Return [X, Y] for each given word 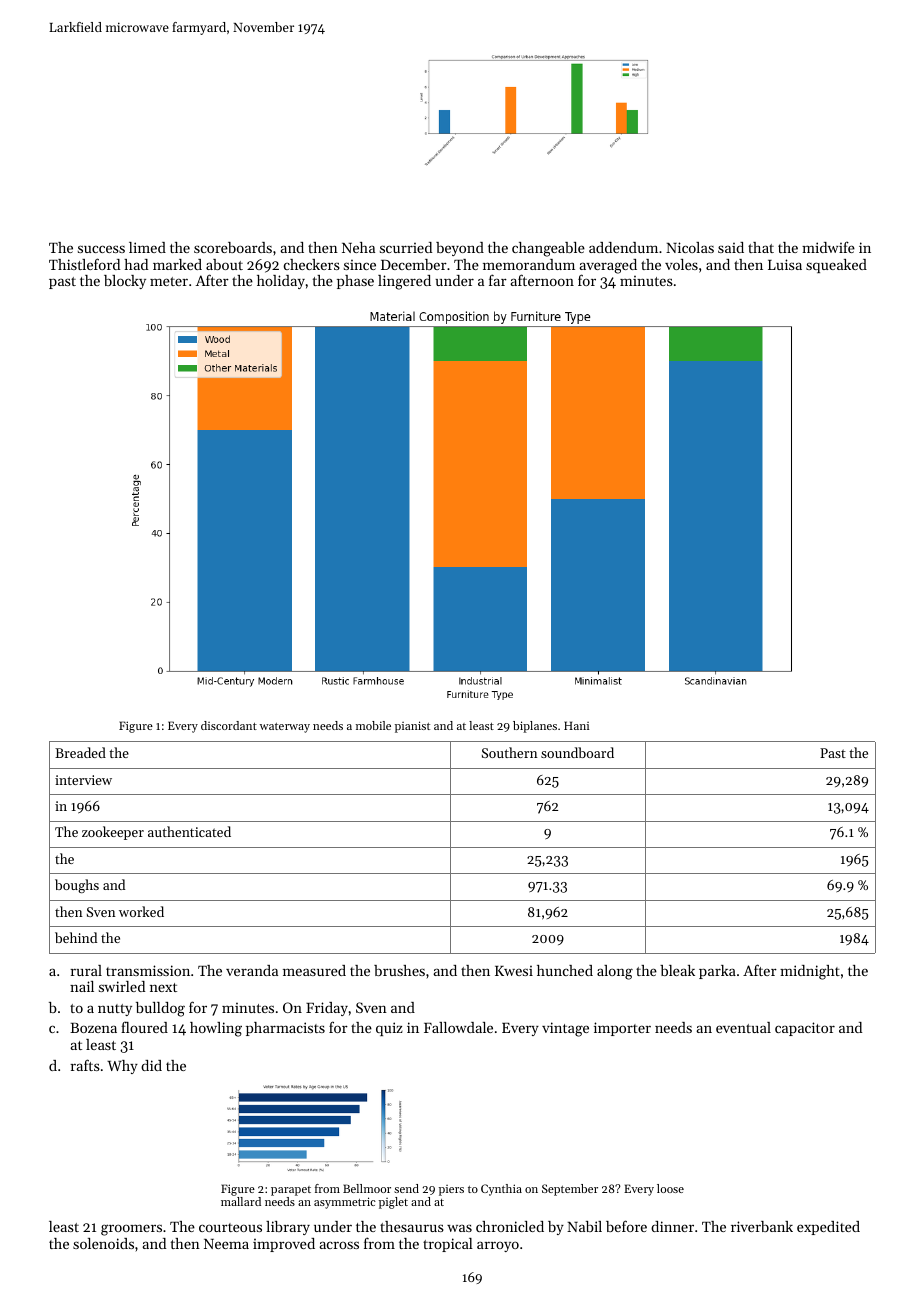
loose [670, 1188]
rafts [85, 1065]
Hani [576, 725]
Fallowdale [458, 1027]
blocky [125, 282]
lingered [404, 282]
